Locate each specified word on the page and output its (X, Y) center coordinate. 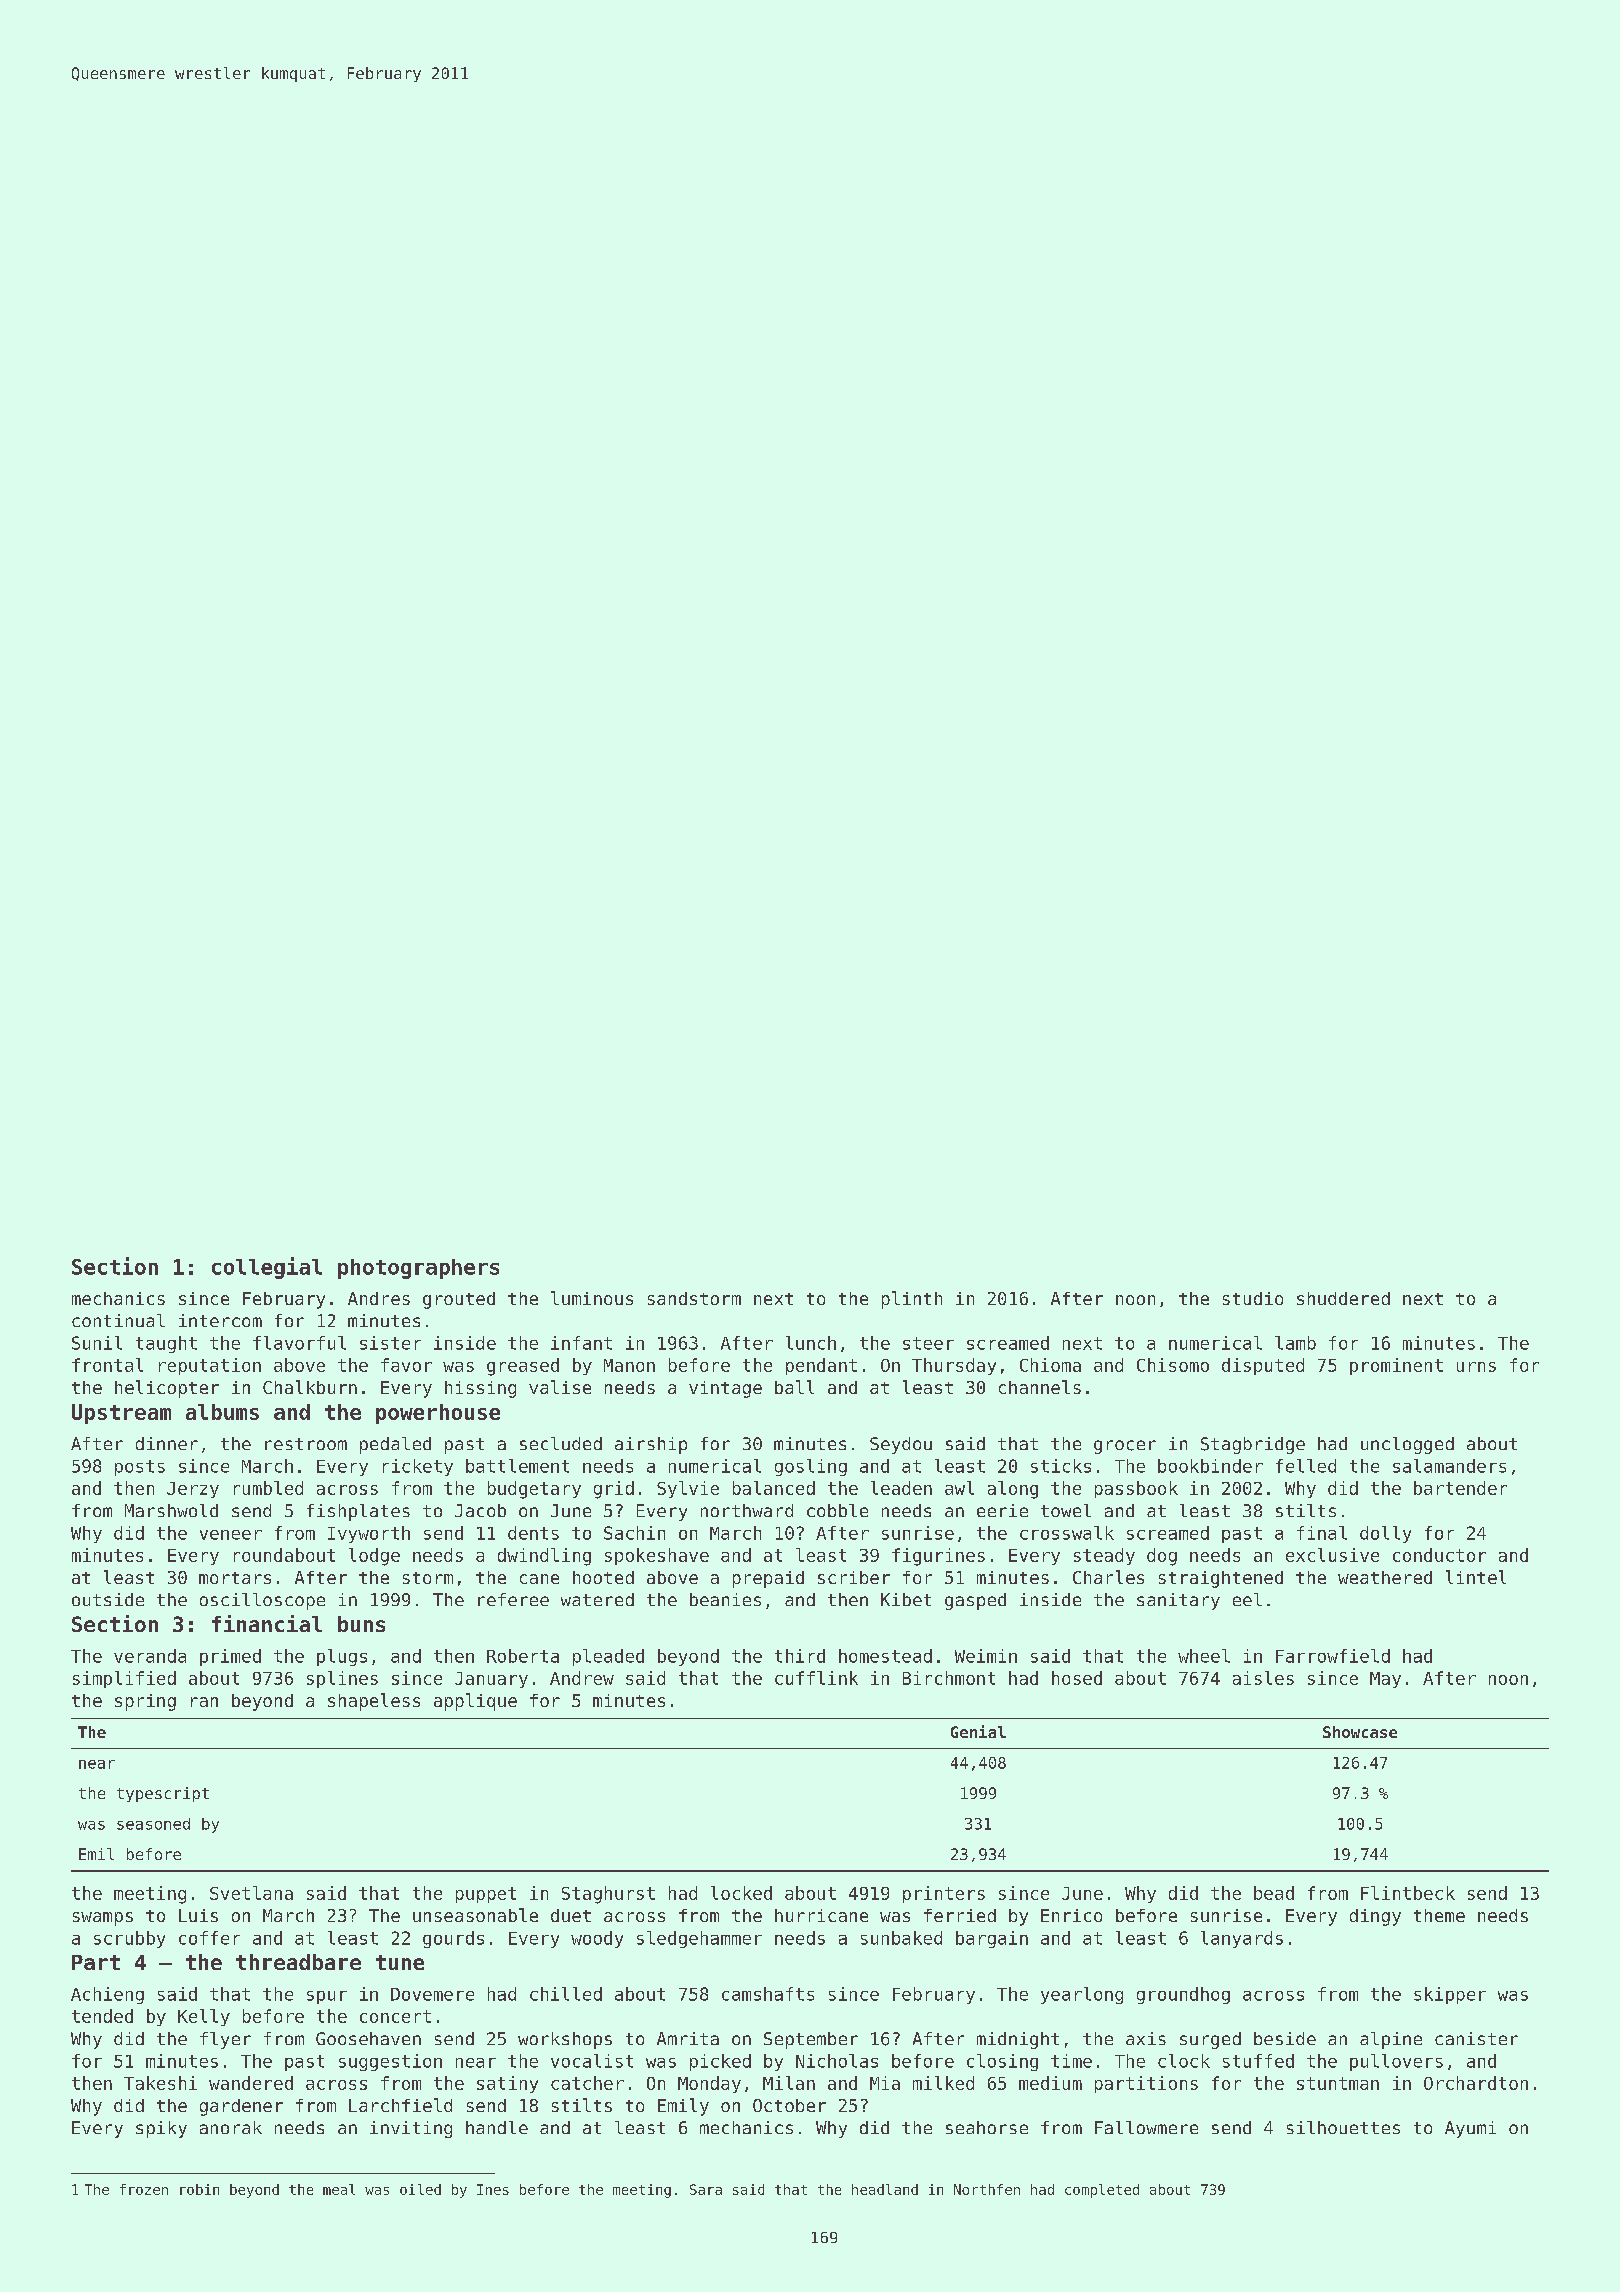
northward (747, 1510)
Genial (978, 1731)
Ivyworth (369, 1534)
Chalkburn (310, 1387)
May (1385, 1680)
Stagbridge (1253, 1445)
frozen (144, 2189)
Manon (629, 1365)
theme (1439, 1915)
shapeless (374, 1702)
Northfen (987, 2189)
